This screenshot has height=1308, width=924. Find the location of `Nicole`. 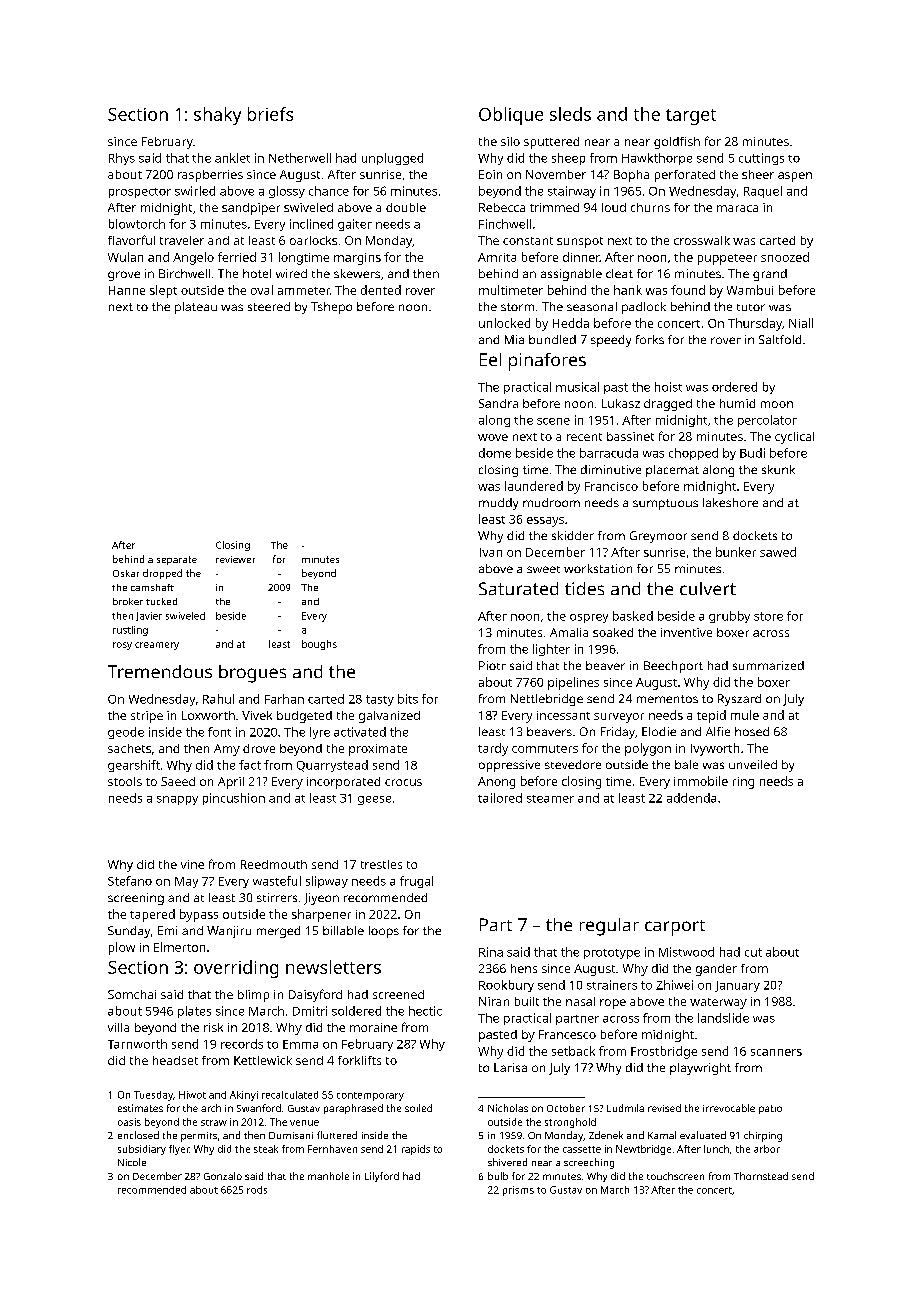

Nicole is located at coordinates (132, 1162).
